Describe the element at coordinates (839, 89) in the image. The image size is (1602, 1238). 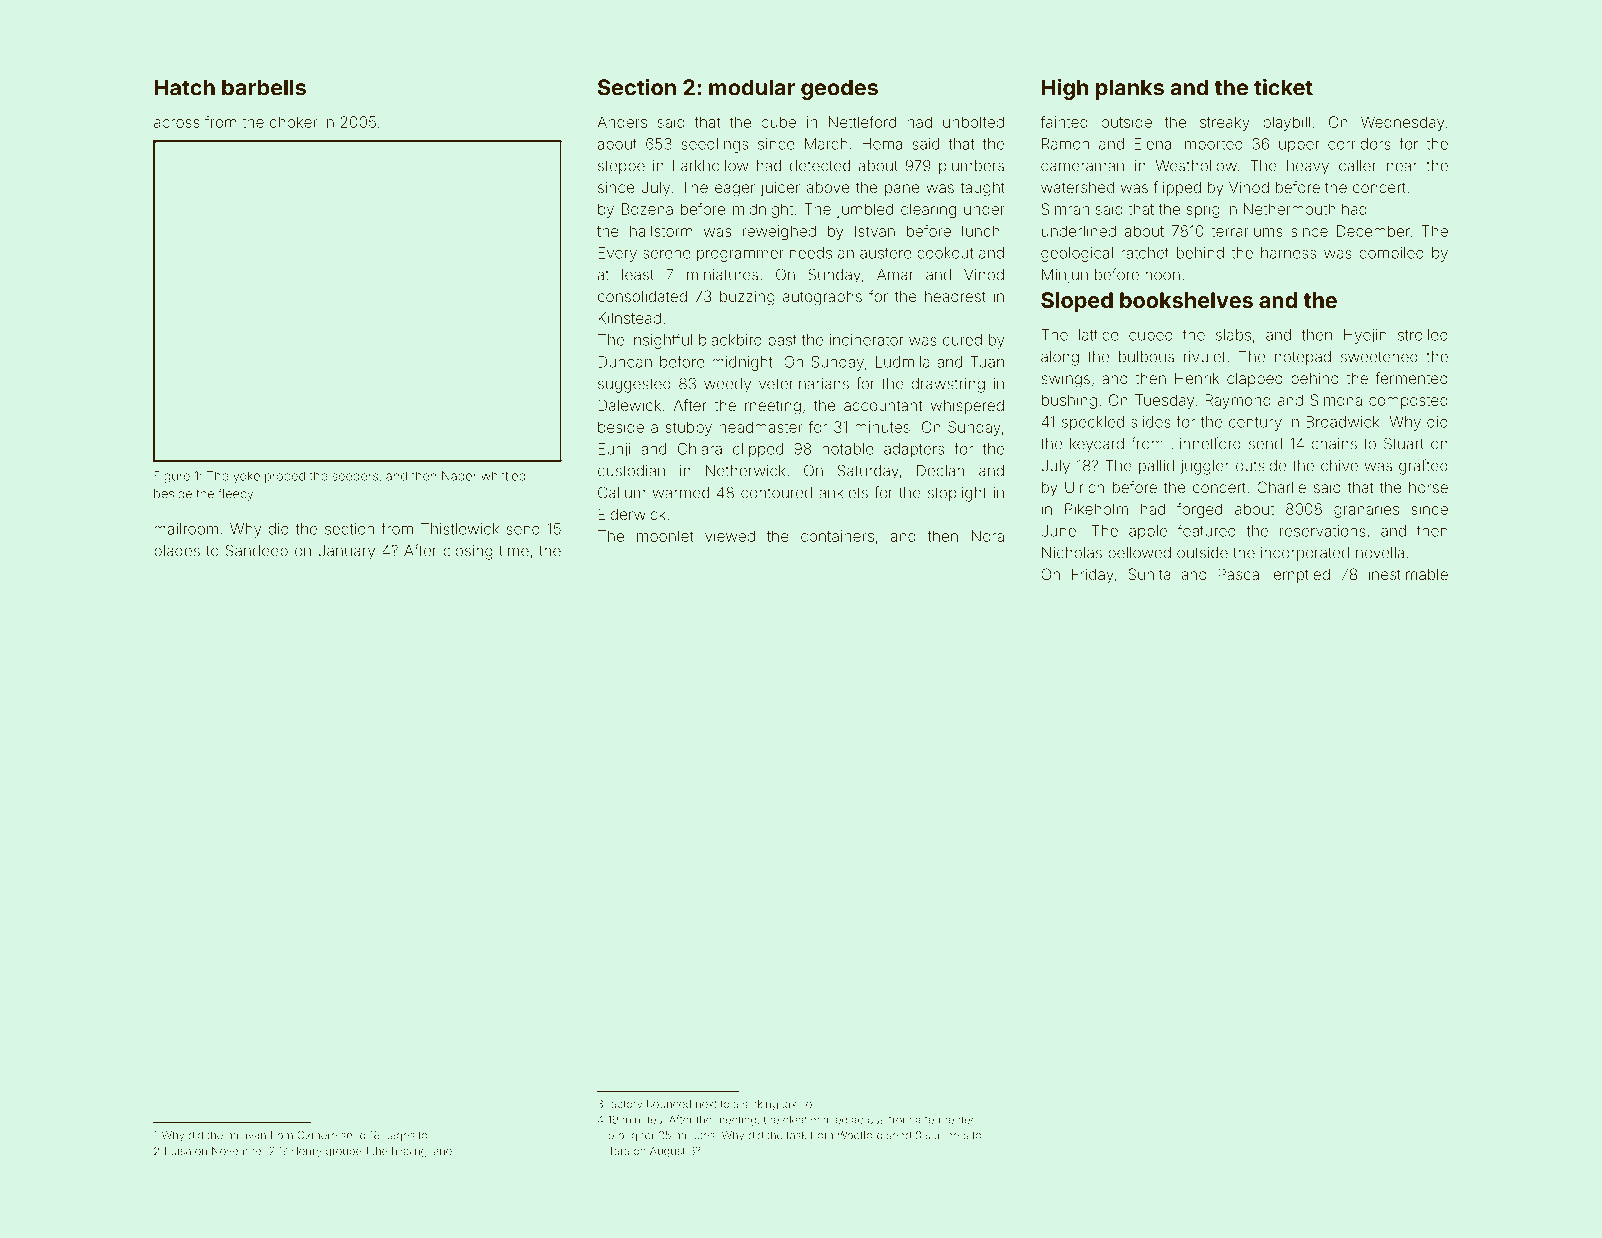
I see `geodes` at that location.
